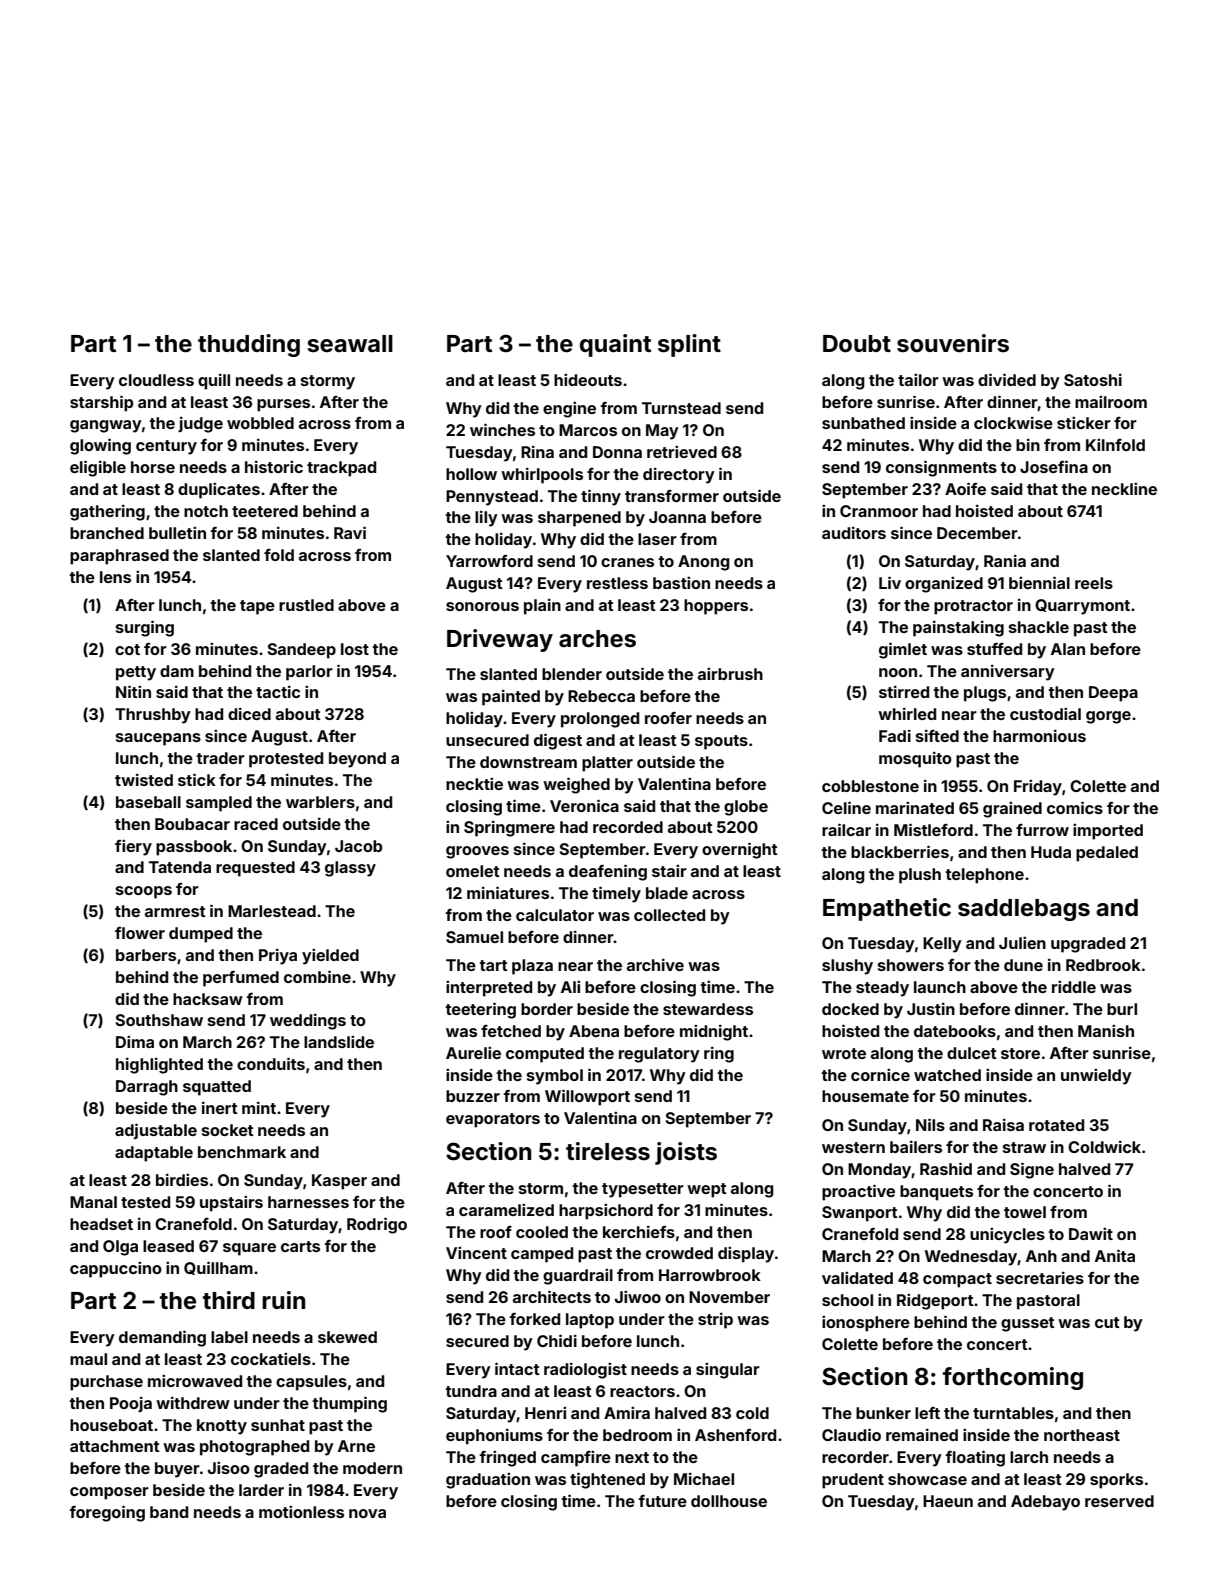  Describe the element at coordinates (679, 475) in the screenshot. I see `directory` at that location.
